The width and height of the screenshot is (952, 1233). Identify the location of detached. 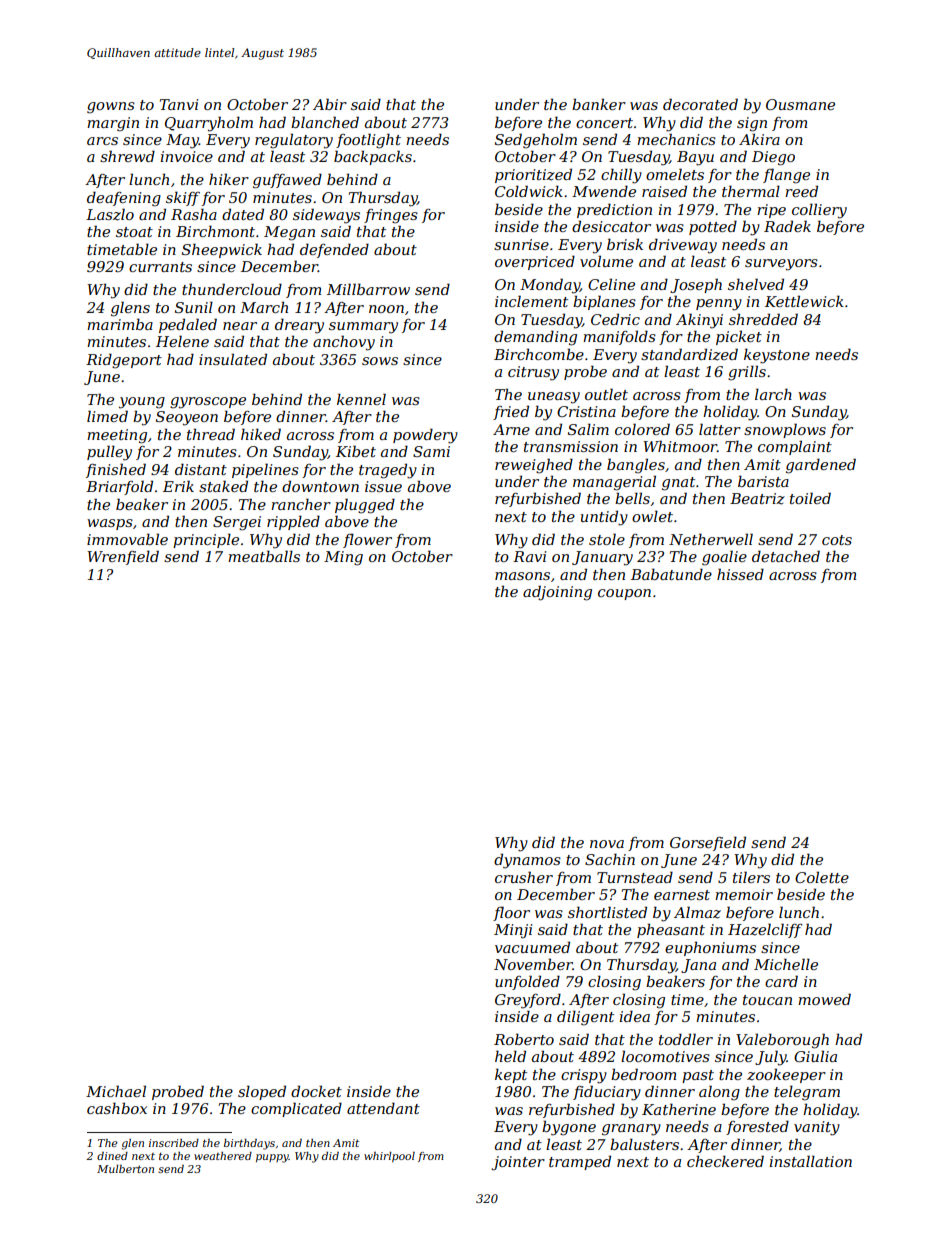
(786, 556).
